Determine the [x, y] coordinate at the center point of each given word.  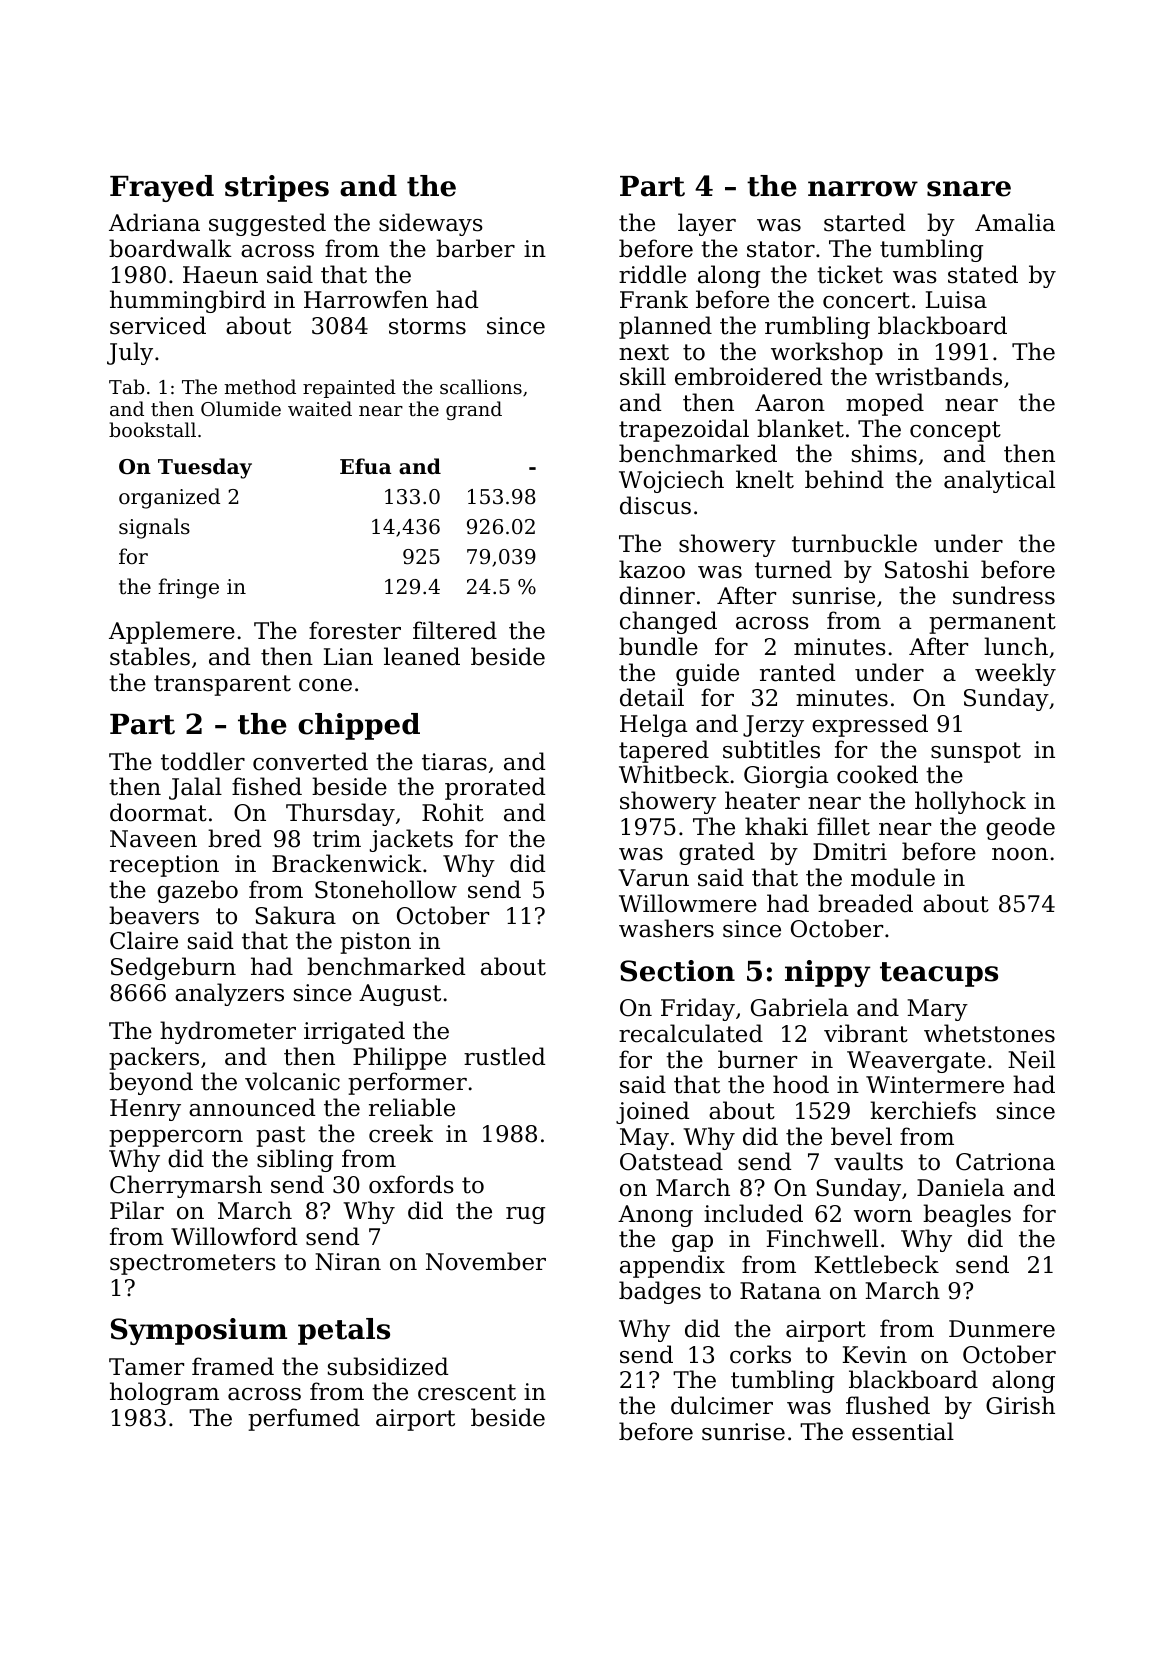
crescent [467, 1392]
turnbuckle [854, 543]
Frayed [162, 188]
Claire [144, 940]
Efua [365, 466]
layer [707, 224]
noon [1020, 854]
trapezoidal [684, 430]
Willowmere [688, 903]
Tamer [146, 1367]
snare [969, 189]
